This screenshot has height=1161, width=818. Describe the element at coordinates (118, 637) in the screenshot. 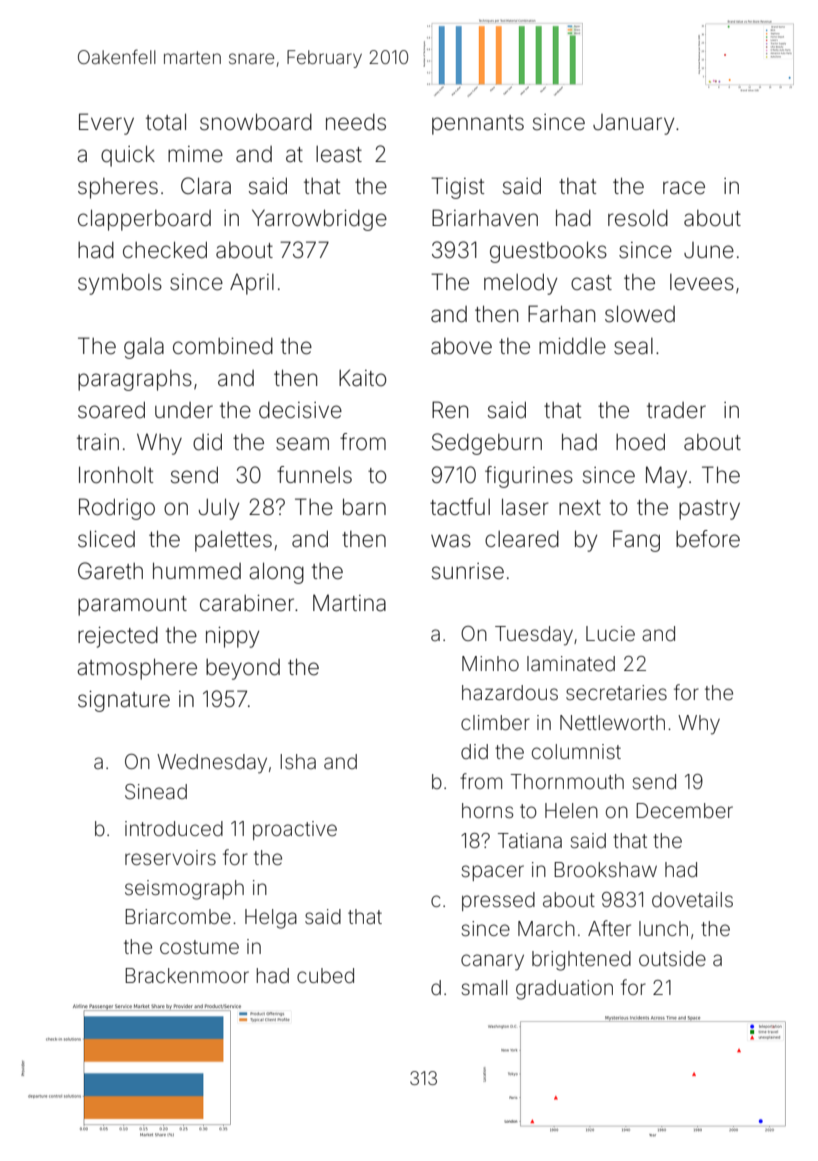

I see `rejected` at that location.
